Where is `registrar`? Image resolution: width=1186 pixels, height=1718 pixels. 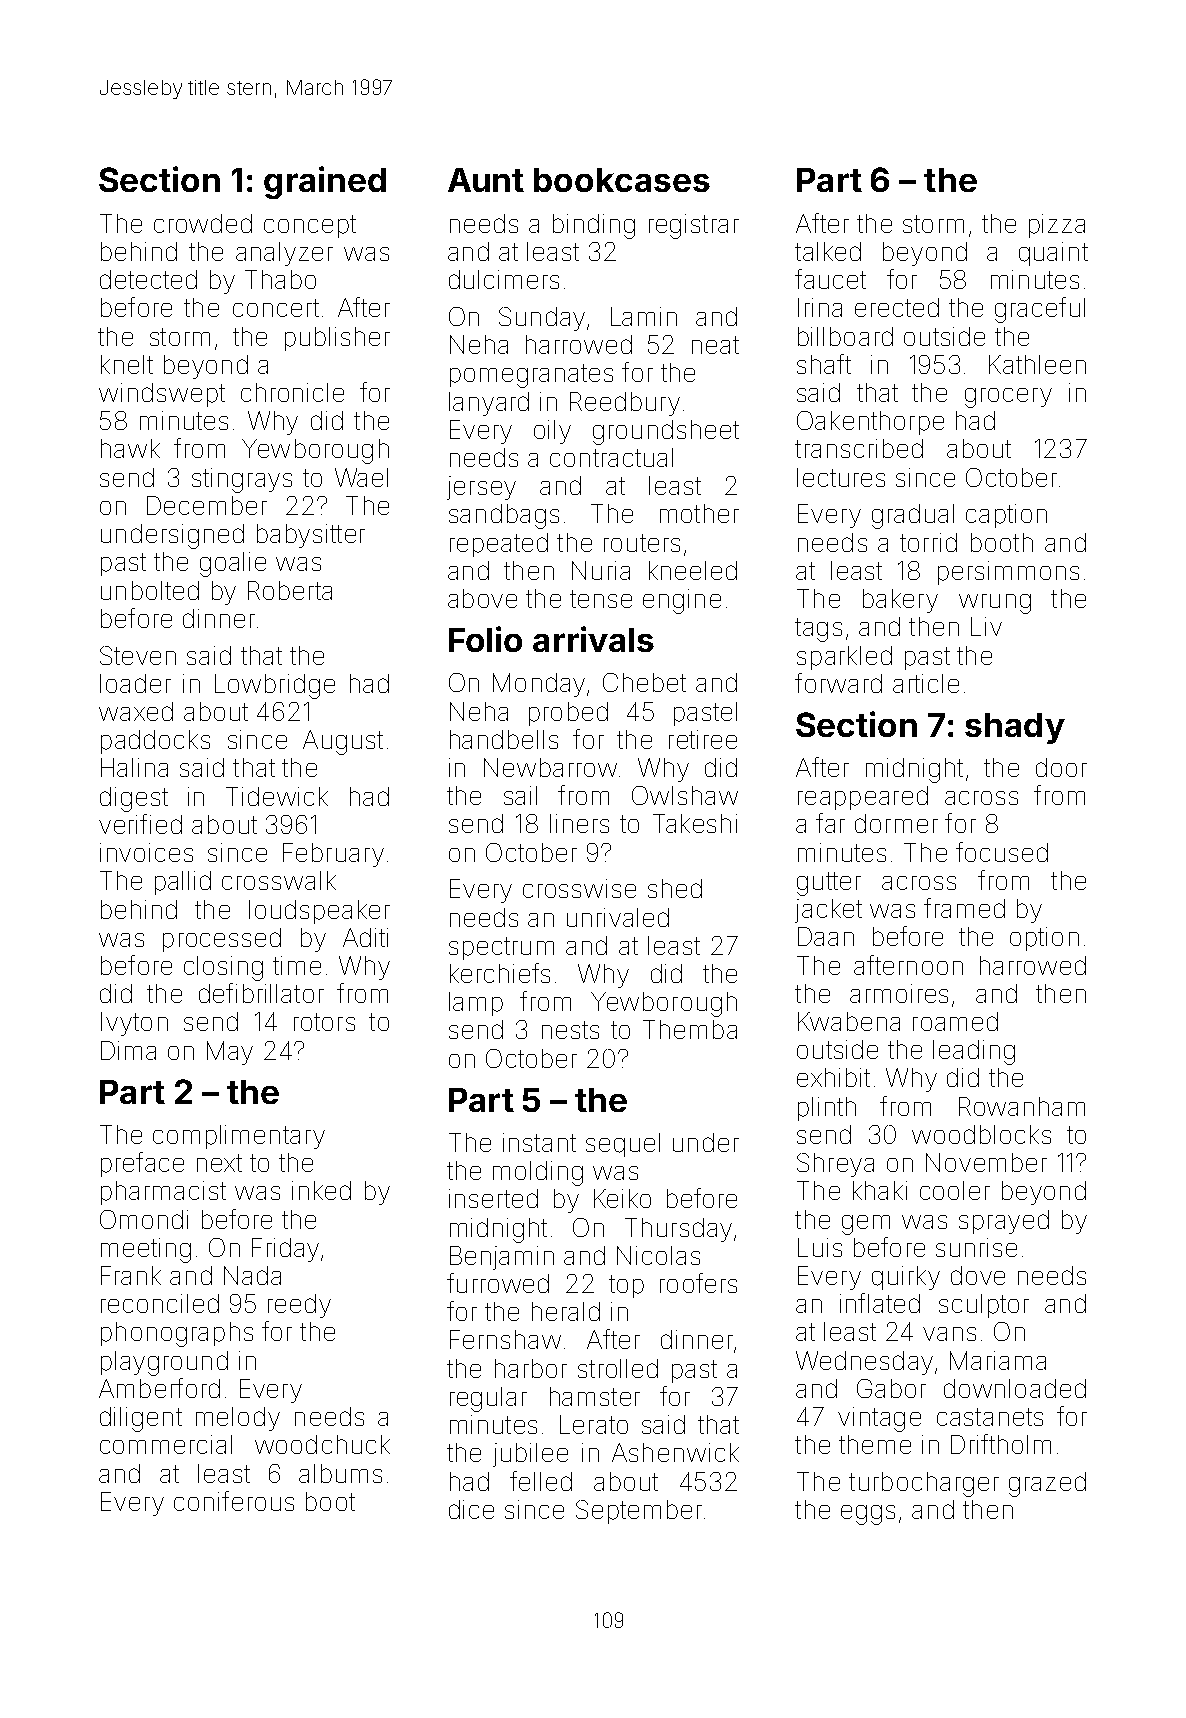
registrar is located at coordinates (694, 226).
